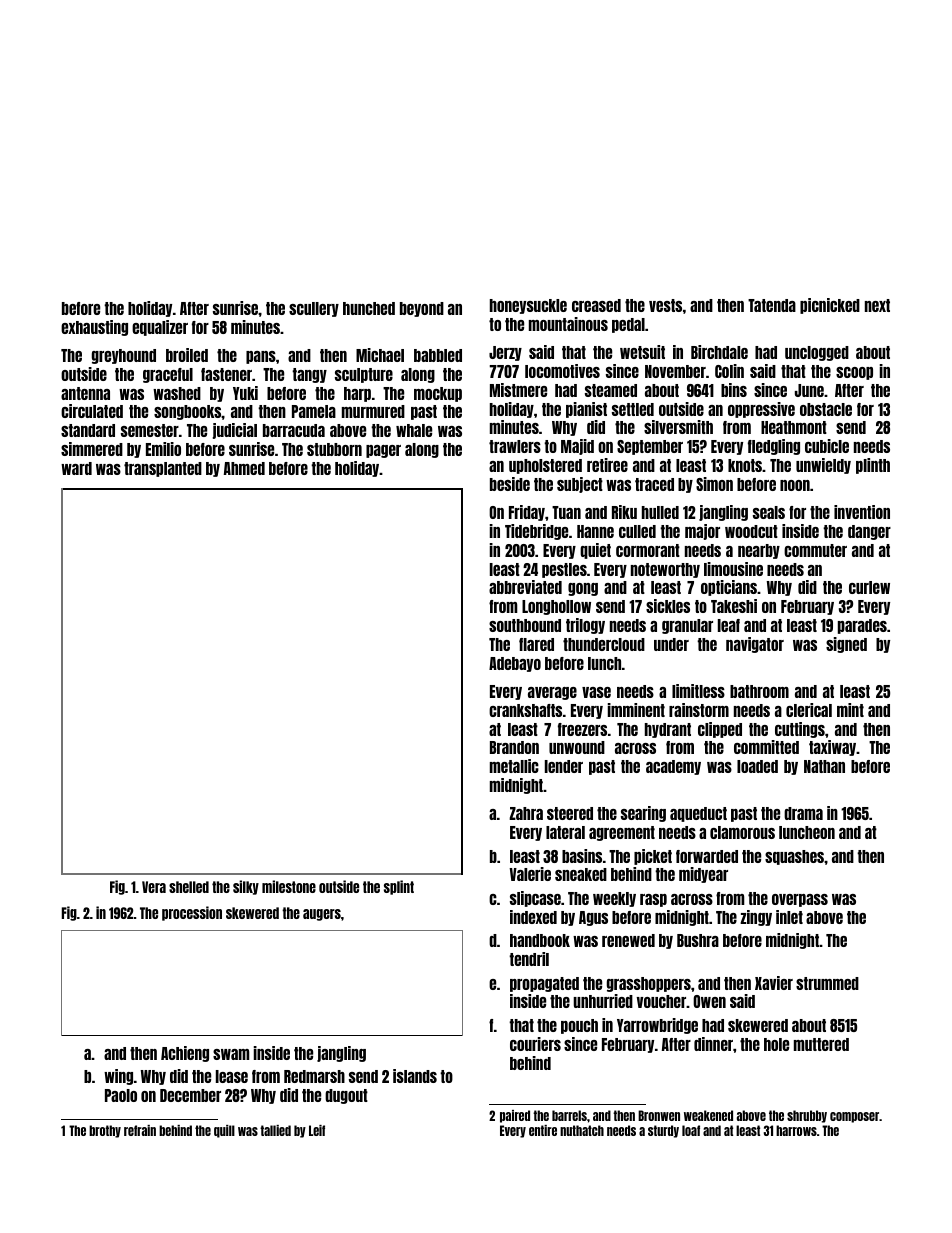 This screenshot has height=1233, width=952. Describe the element at coordinates (224, 1131) in the screenshot. I see `quill` at that location.
